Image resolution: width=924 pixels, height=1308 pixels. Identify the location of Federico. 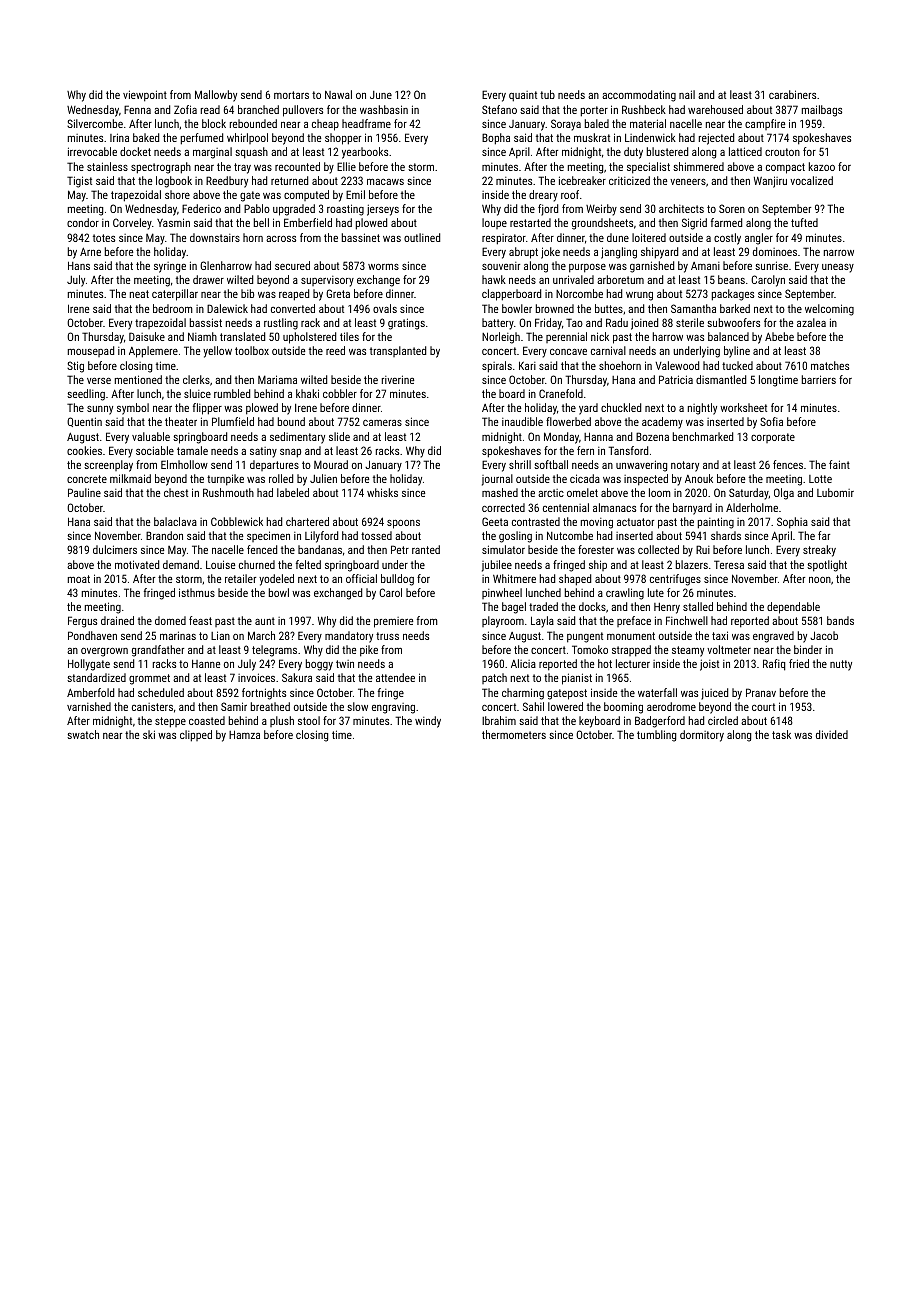
(201, 208).
